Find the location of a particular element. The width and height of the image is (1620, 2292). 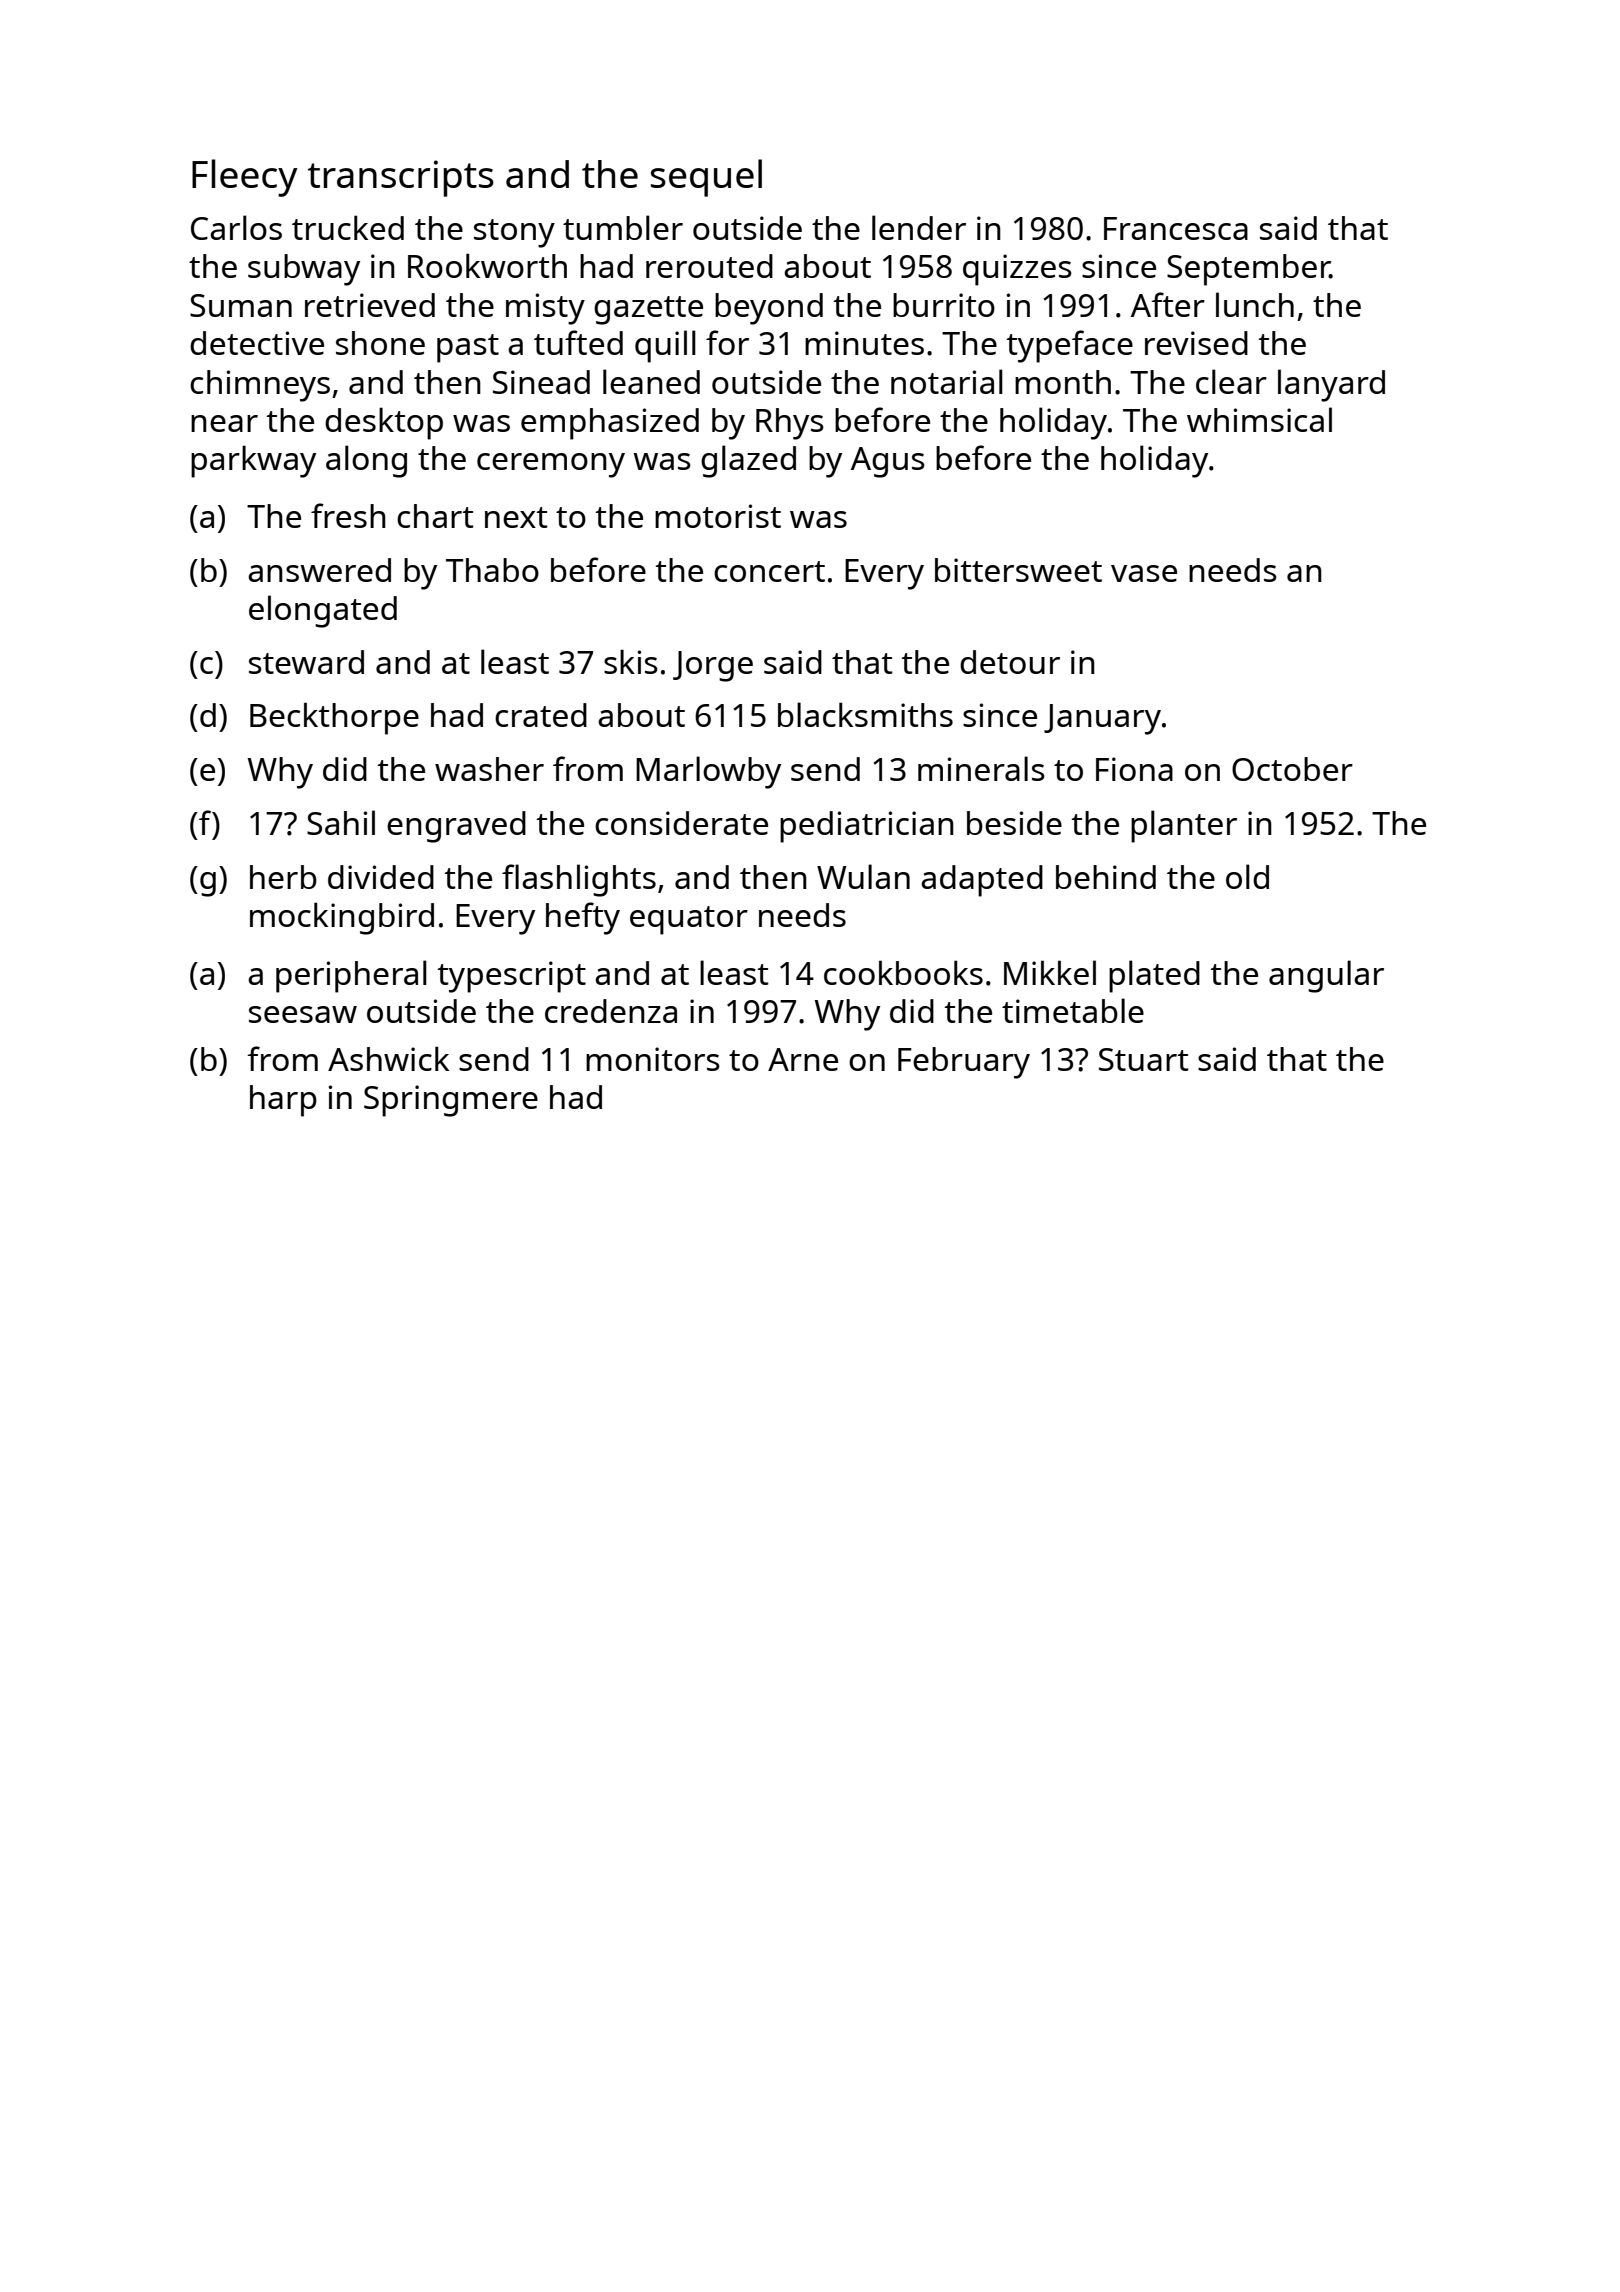

clear is located at coordinates (1231, 381).
